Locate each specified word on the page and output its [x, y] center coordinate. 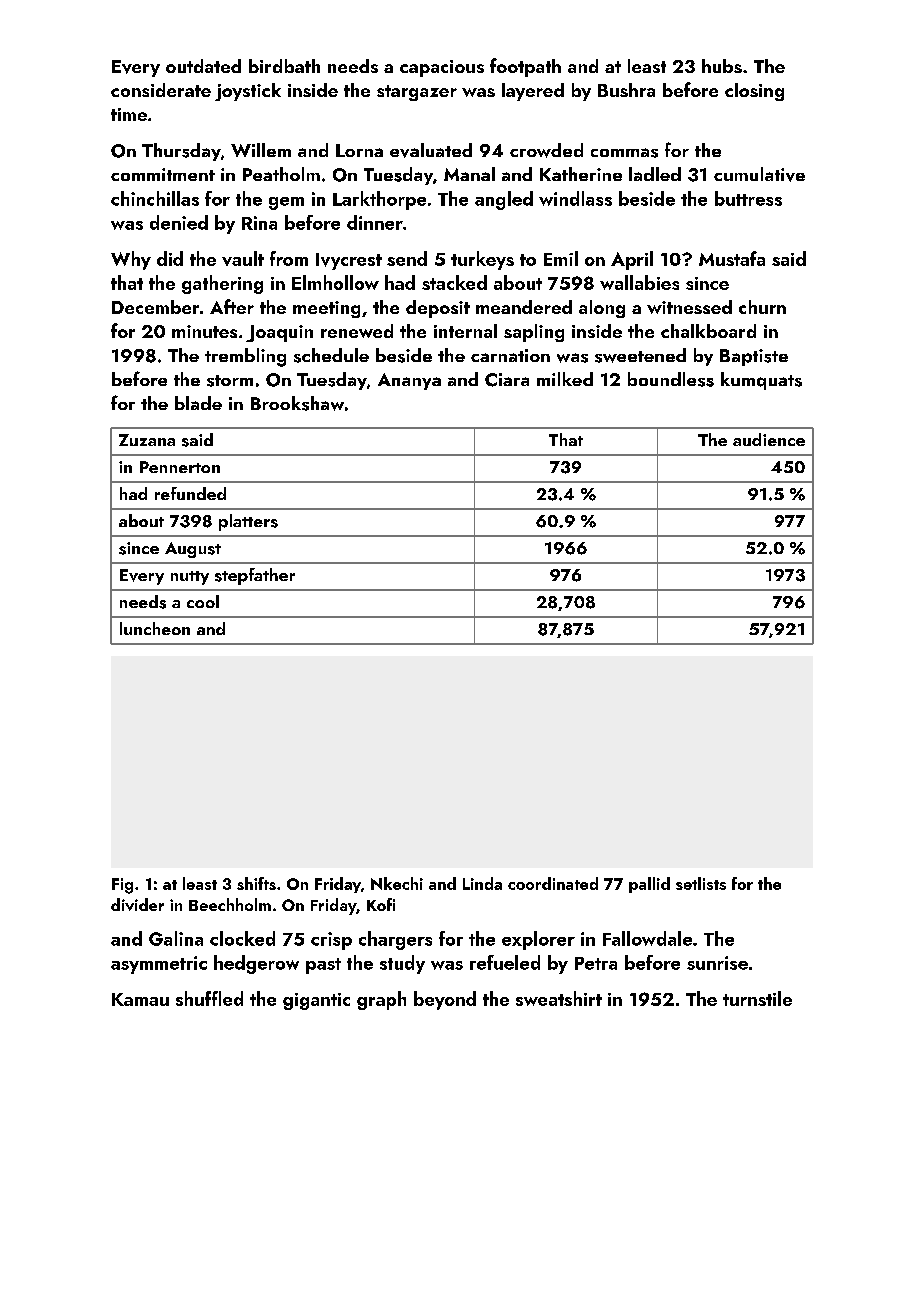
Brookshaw [297, 403]
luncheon [155, 628]
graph [381, 1000]
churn [762, 307]
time [129, 114]
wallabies [639, 282]
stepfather [255, 576]
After [232, 306]
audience [769, 439]
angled [504, 200]
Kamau [140, 999]
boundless [671, 379]
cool [203, 601]
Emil [561, 258]
